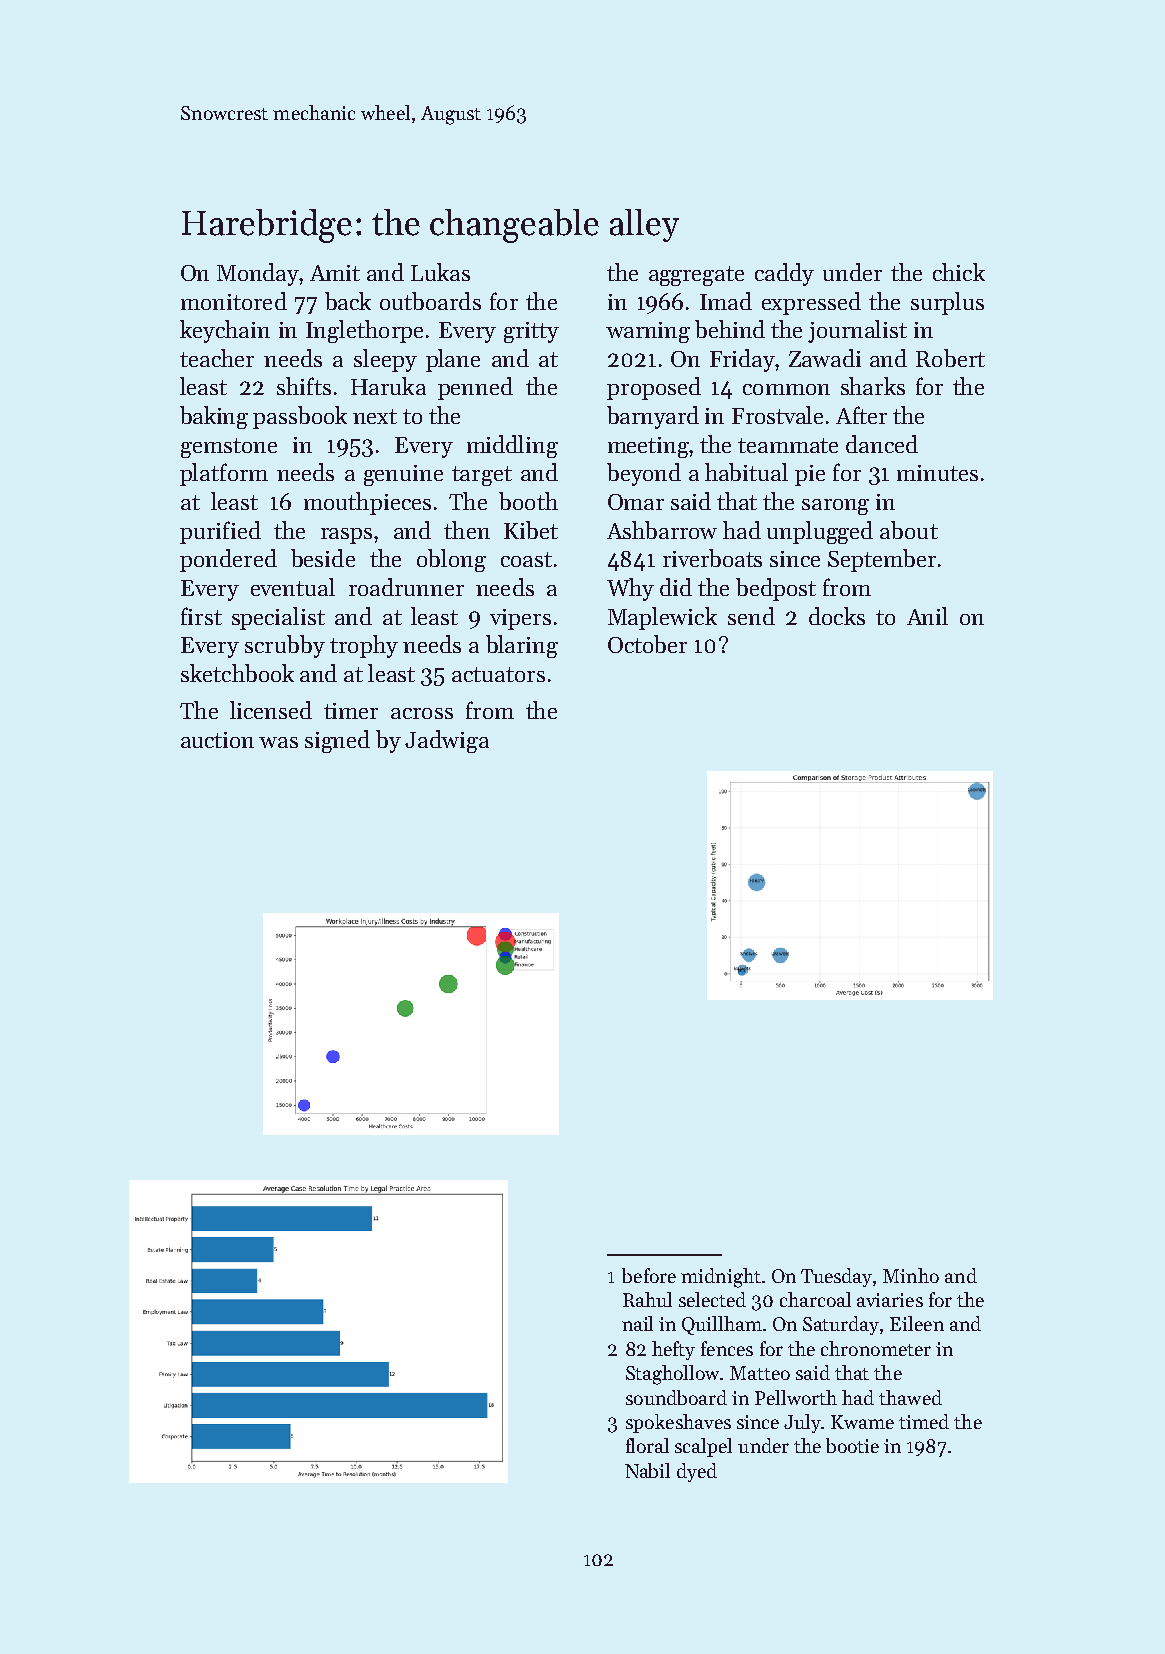 This image has width=1165, height=1654. I want to click on bootie, so click(852, 1445).
